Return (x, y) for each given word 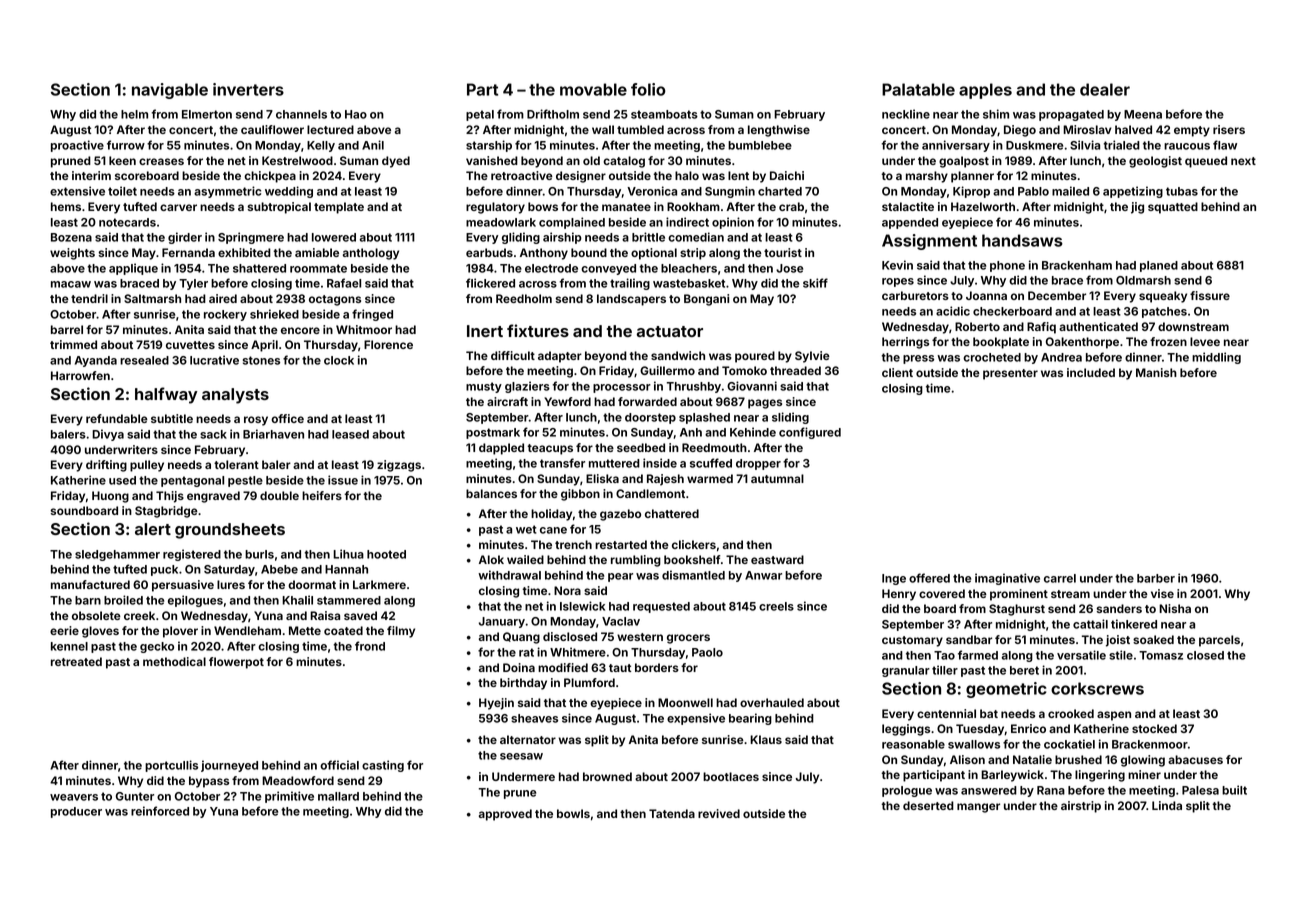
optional (654, 254)
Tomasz (1161, 655)
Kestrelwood (297, 160)
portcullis (171, 766)
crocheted (992, 357)
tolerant (236, 464)
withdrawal (509, 575)
